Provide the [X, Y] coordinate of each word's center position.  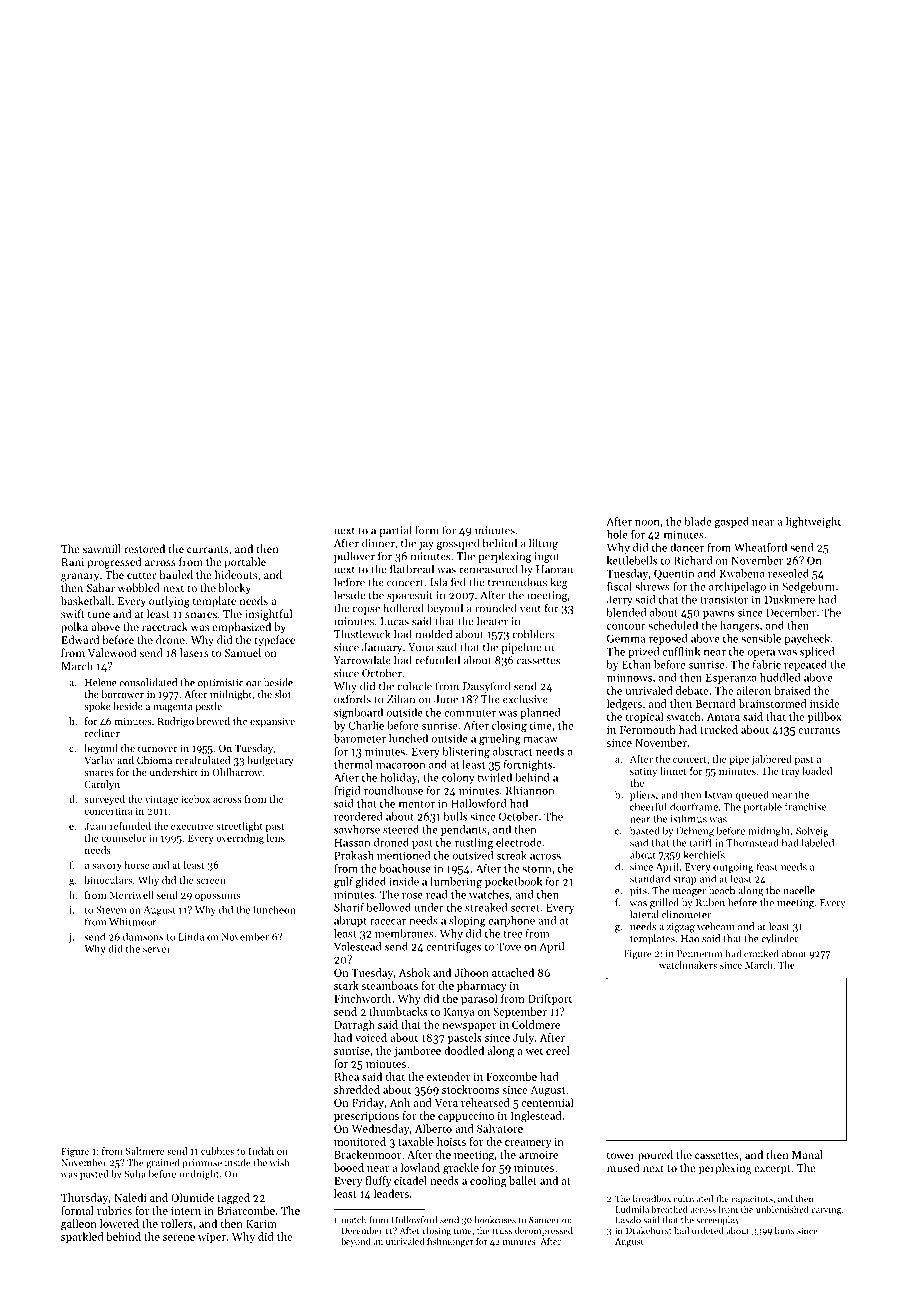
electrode [518, 842]
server [157, 950]
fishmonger [450, 1242]
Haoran [554, 569]
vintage [161, 800]
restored [144, 548]
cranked [761, 953]
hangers [739, 626]
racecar [388, 922]
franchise [806, 807]
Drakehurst [649, 1230]
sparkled [82, 1237]
